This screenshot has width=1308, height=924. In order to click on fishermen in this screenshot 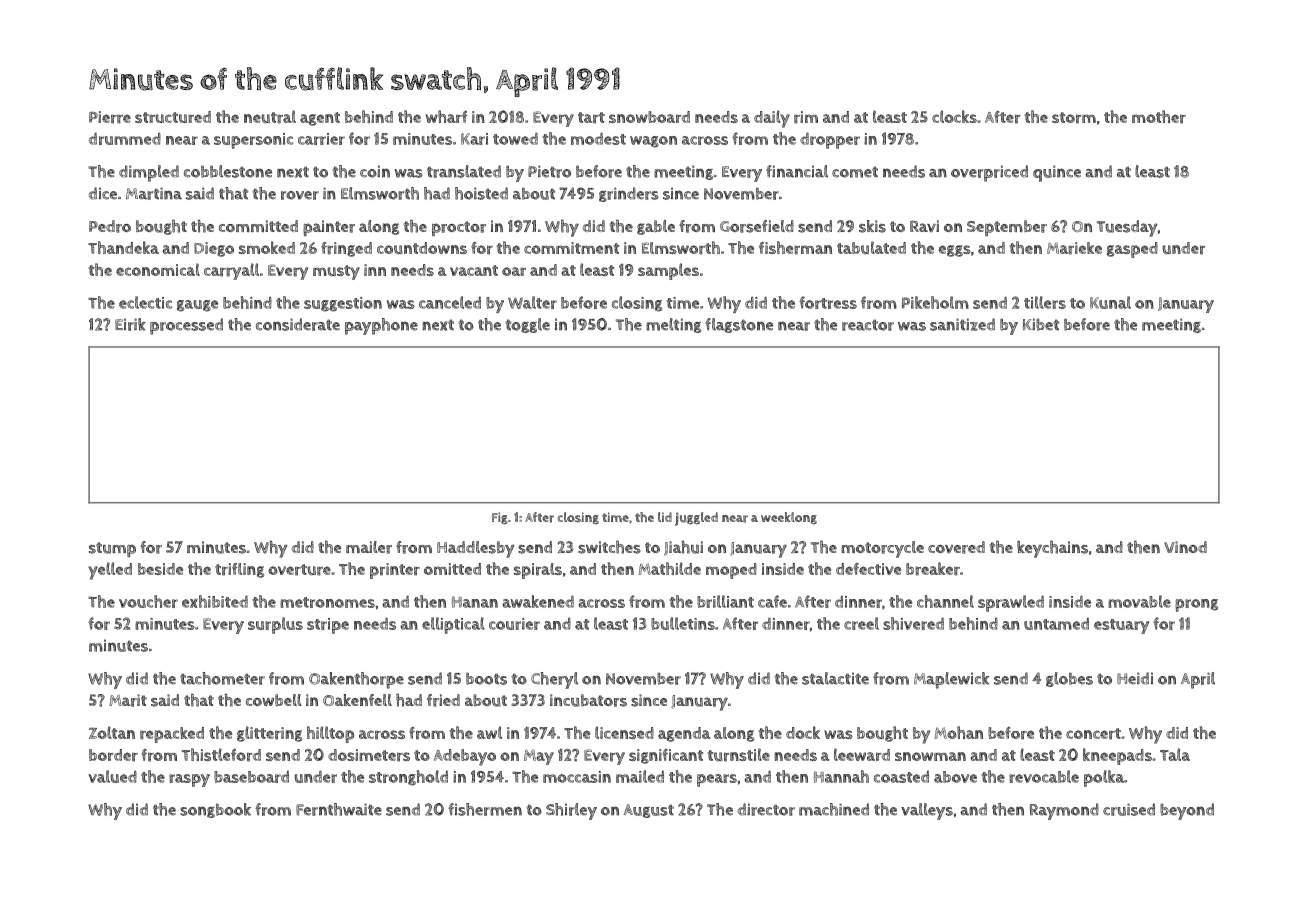, I will do `click(485, 809)`.
